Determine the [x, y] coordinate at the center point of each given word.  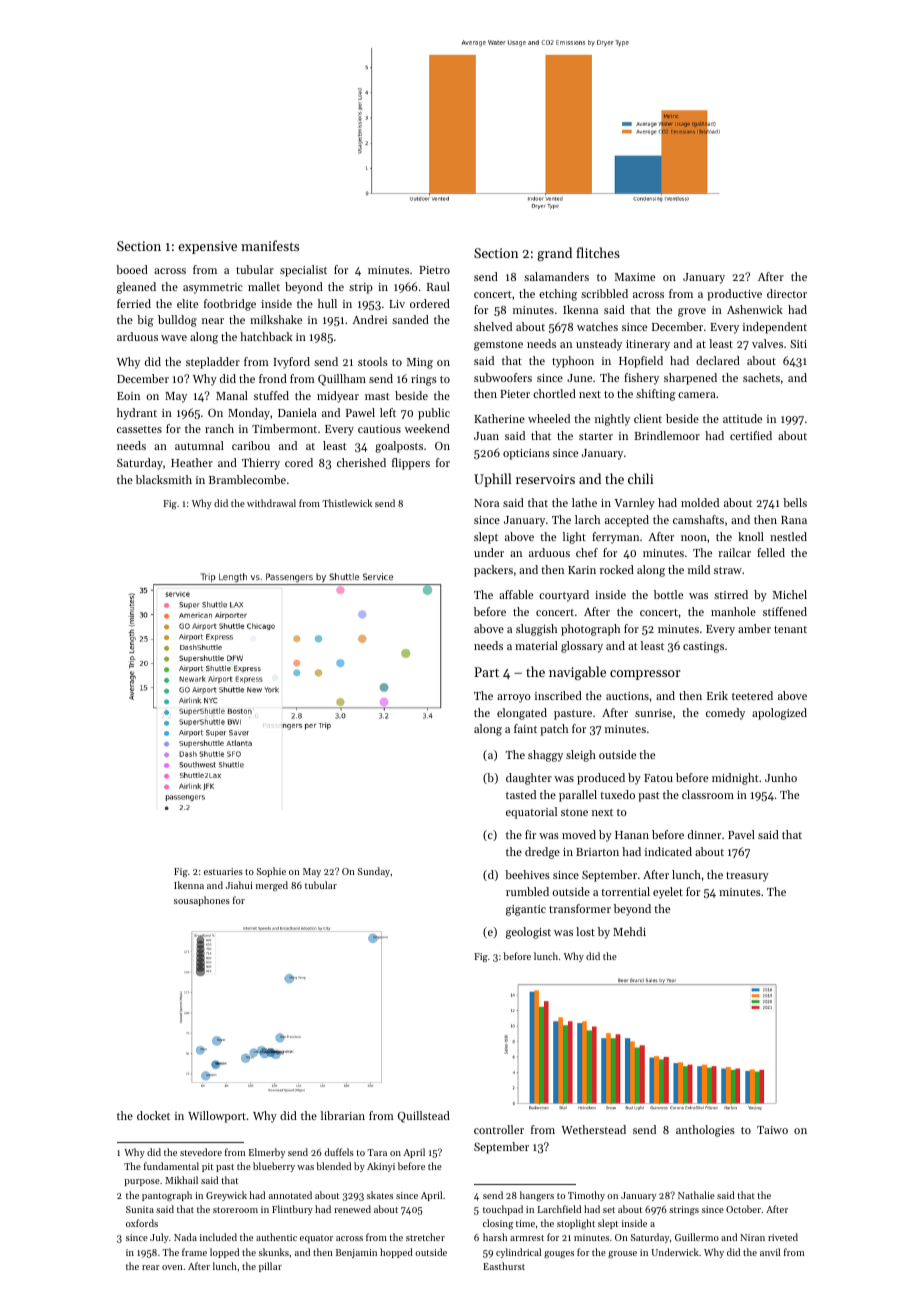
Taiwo [772, 1130]
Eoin [128, 396]
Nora [486, 503]
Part [486, 672]
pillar [270, 1267]
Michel [790, 594]
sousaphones [202, 901]
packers [493, 571]
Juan [486, 436]
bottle [668, 594]
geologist [528, 933]
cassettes [139, 429]
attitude [742, 418]
